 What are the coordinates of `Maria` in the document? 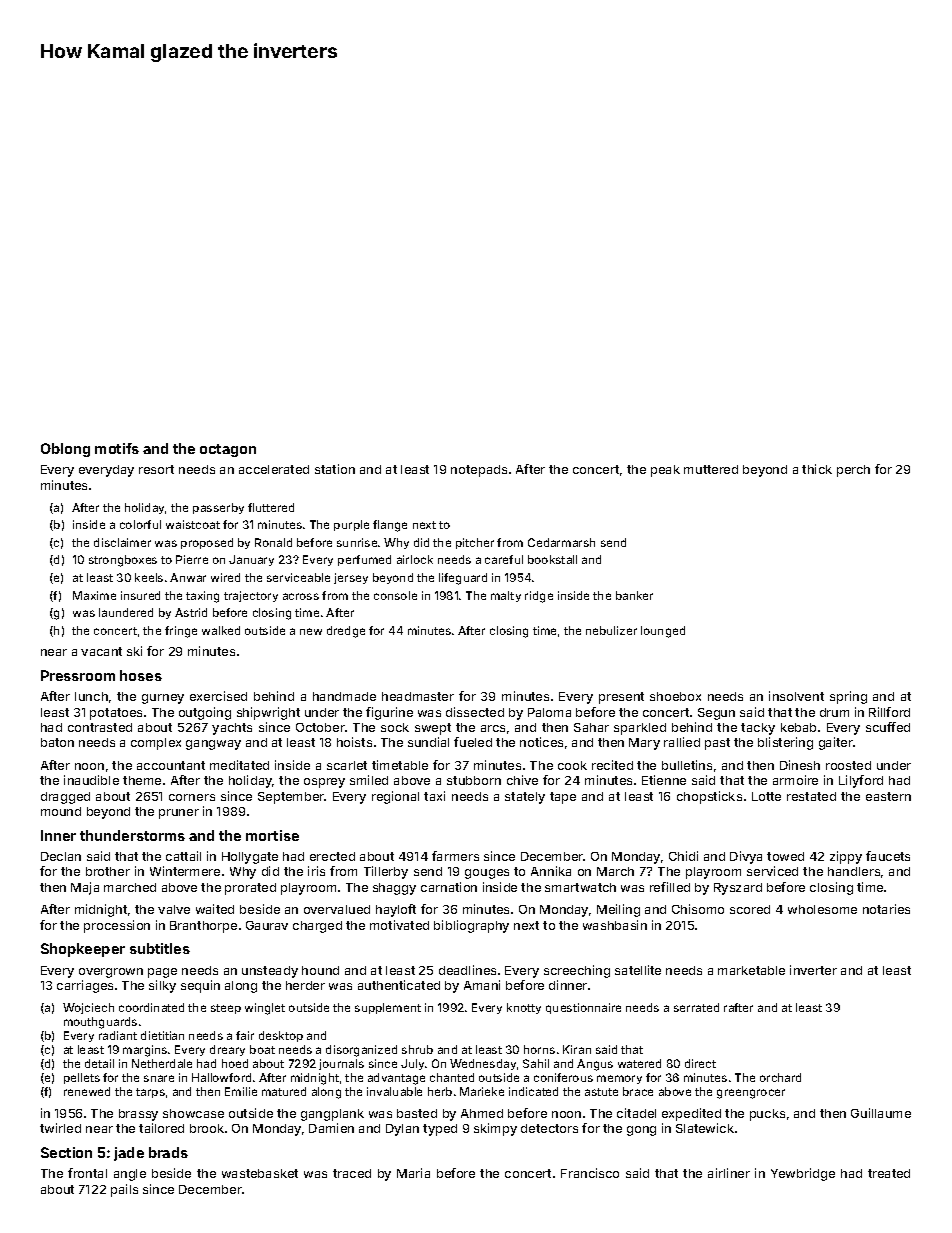 It's located at (413, 1173).
